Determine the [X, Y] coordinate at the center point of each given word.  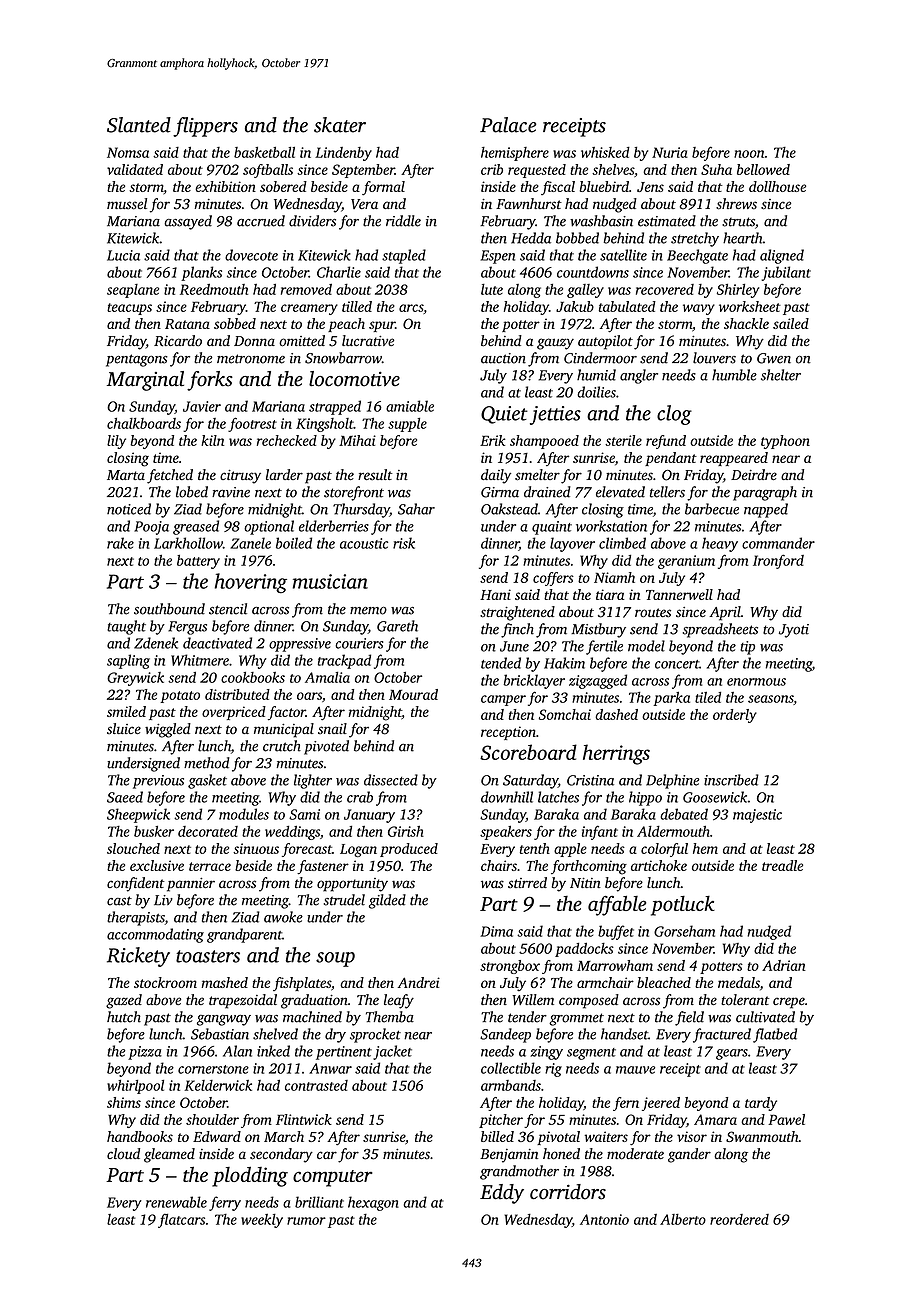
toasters [208, 956]
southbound [169, 609]
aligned [782, 256]
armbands [511, 1085]
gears [732, 1054]
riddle [403, 221]
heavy [720, 544]
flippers [205, 127]
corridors [568, 1192]
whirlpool [135, 1087]
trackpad [344, 661]
